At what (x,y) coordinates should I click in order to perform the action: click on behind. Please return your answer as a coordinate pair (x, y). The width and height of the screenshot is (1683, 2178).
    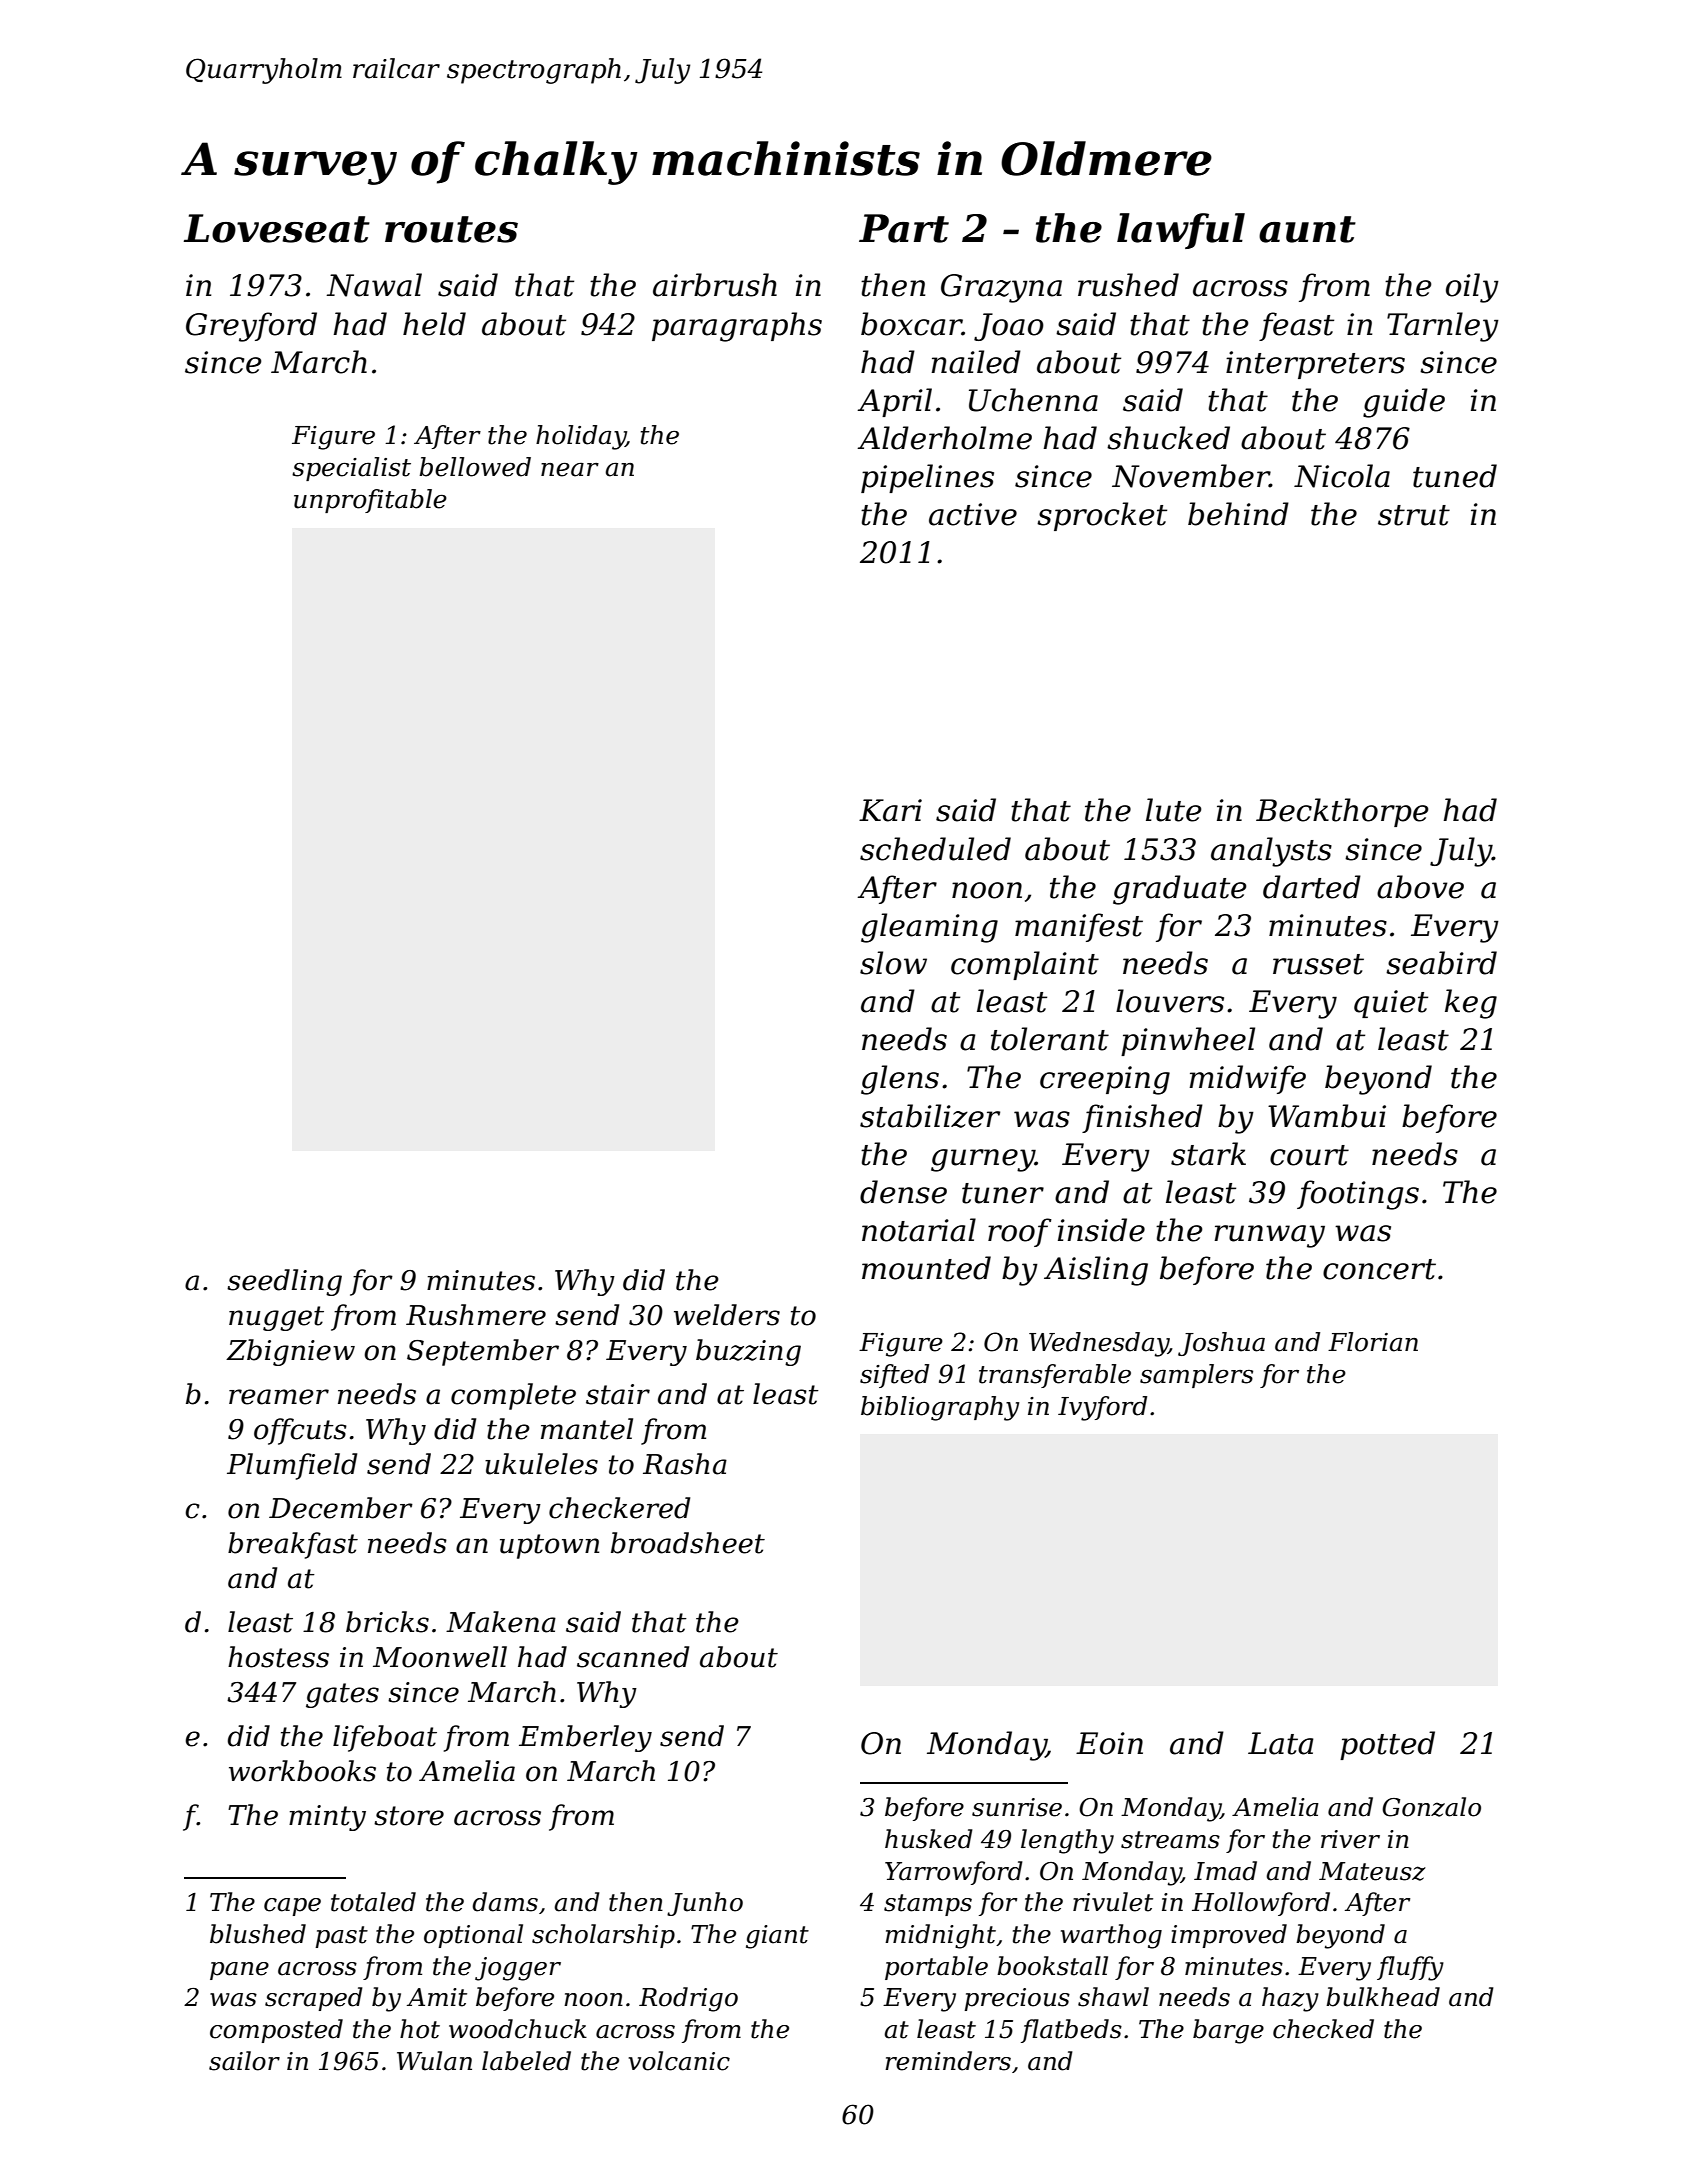
    Looking at the image, I should click on (1238, 514).
